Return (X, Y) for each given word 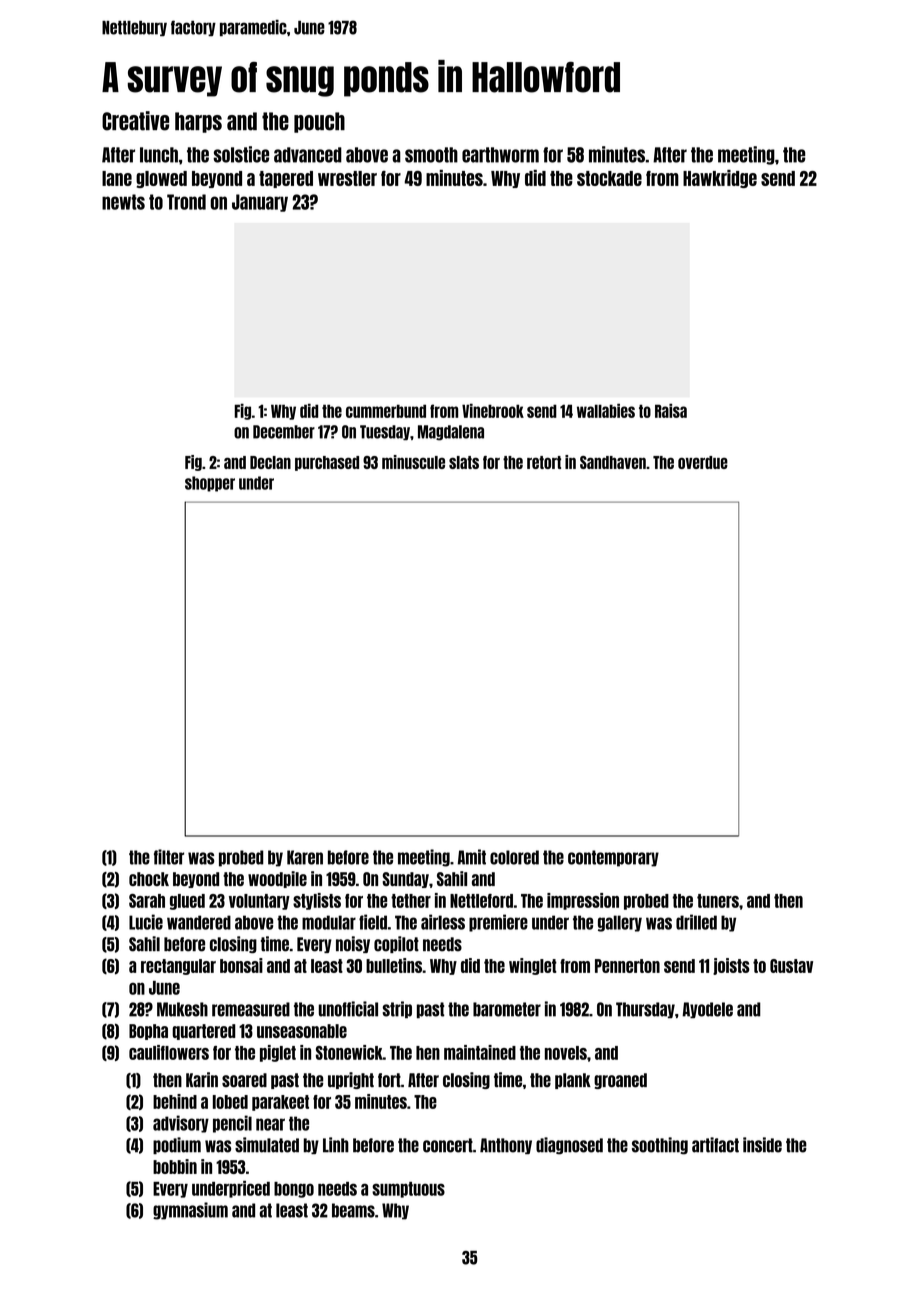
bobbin (175, 1166)
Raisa (671, 411)
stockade (609, 178)
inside (762, 1145)
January (260, 203)
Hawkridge (720, 179)
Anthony (506, 1146)
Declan (270, 462)
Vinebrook (493, 411)
